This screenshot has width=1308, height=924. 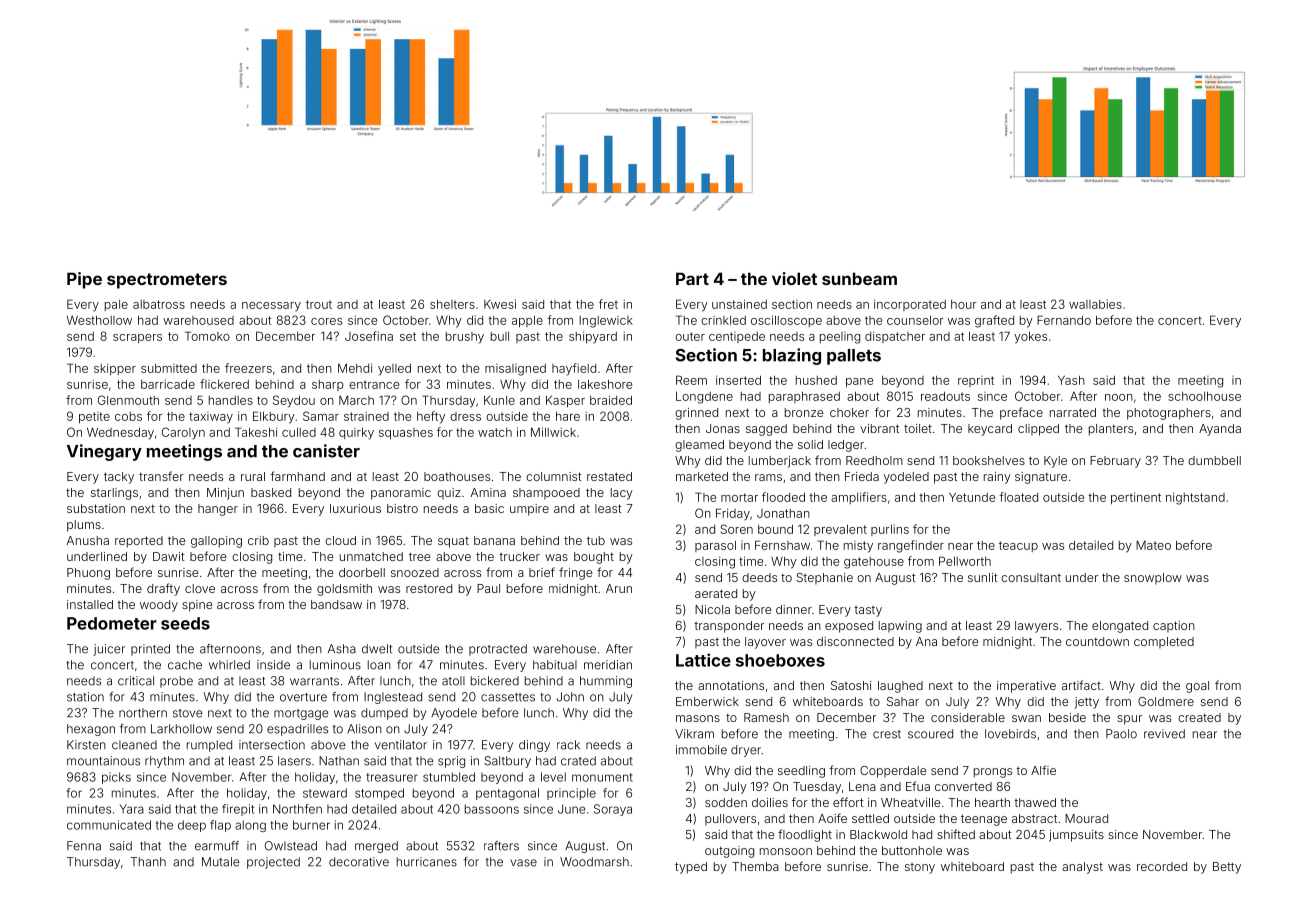 I want to click on wallabies, so click(x=1095, y=304).
